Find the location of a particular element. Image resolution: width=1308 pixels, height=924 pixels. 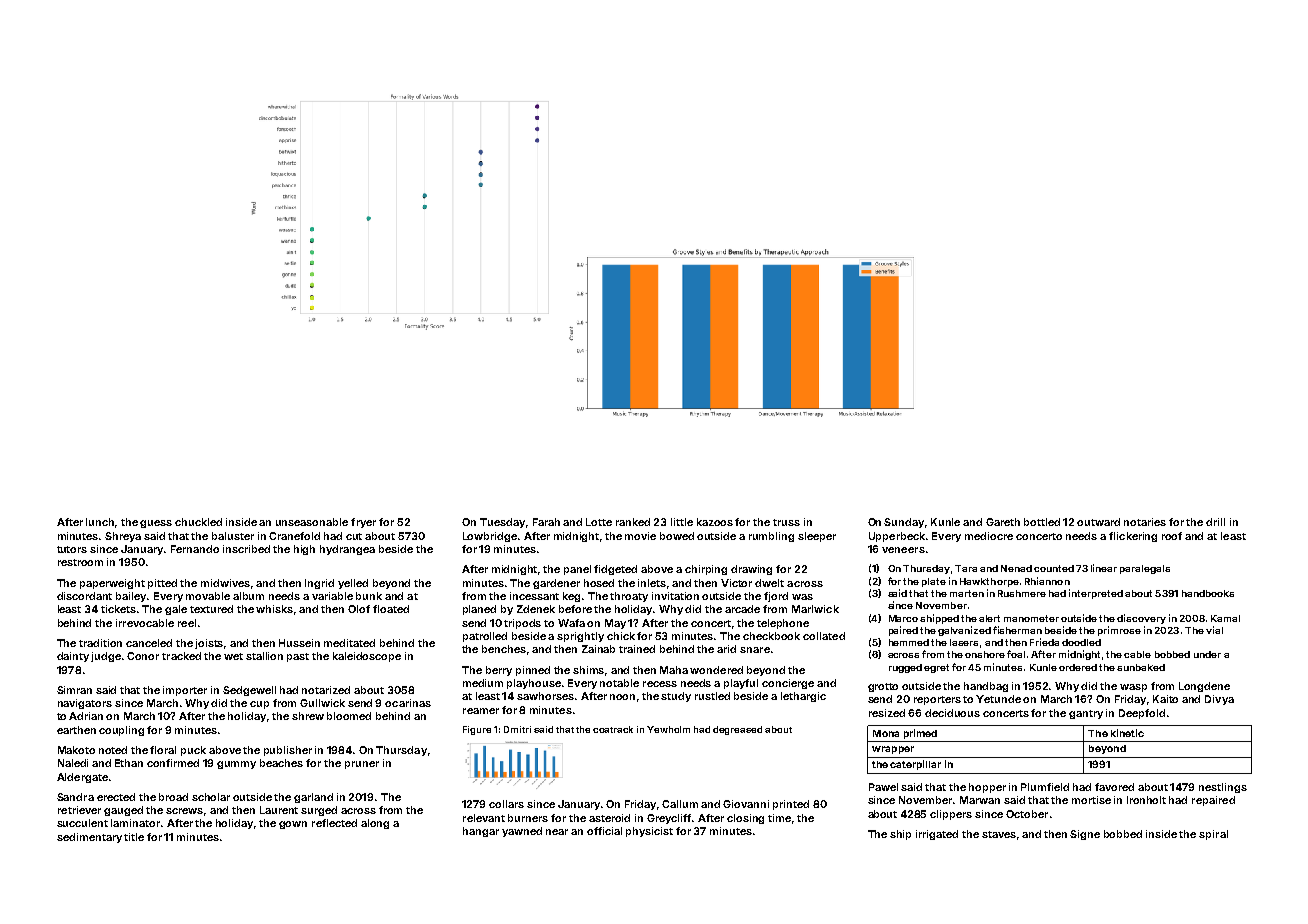

flickering is located at coordinates (1133, 537).
